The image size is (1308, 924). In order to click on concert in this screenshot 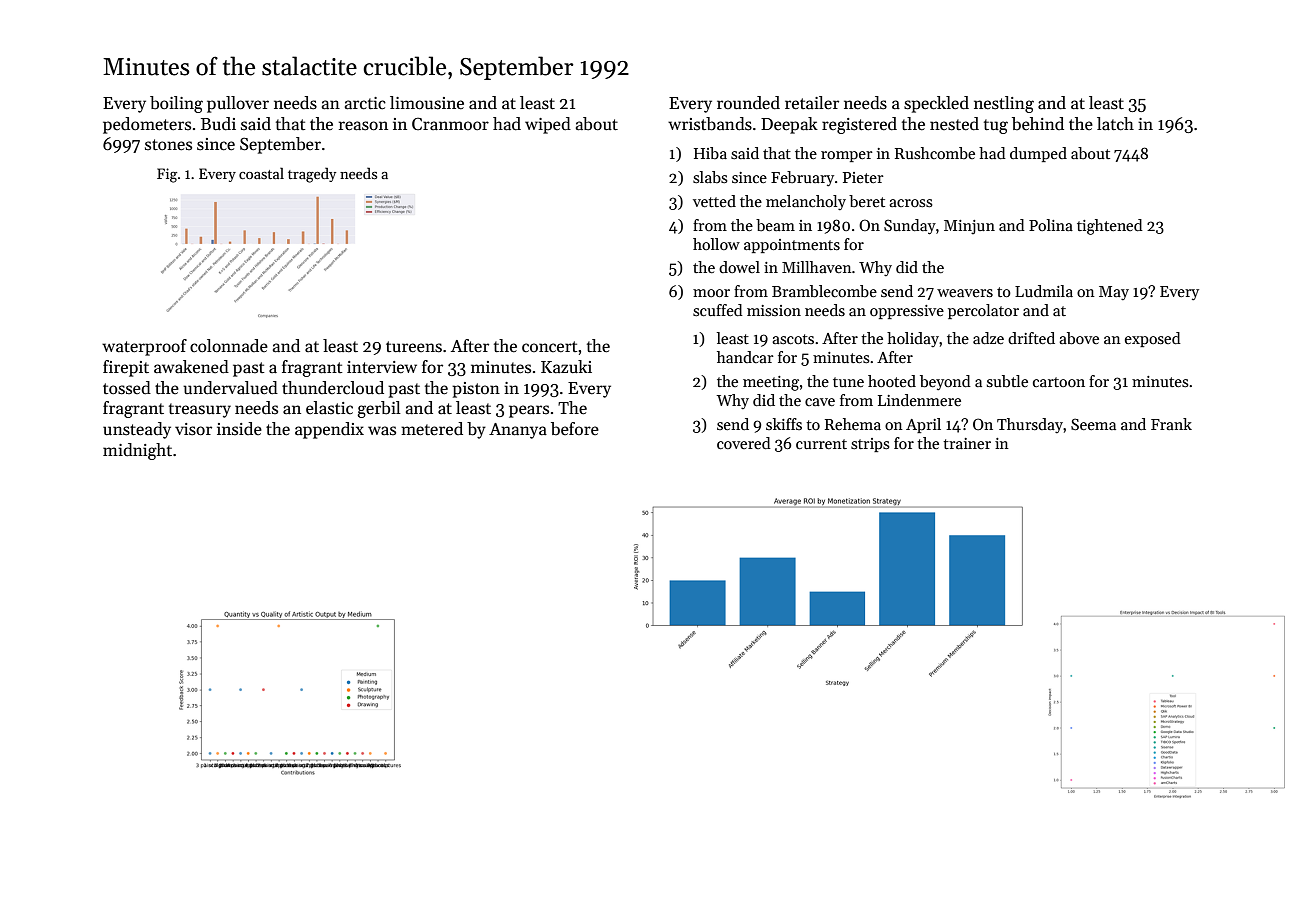, I will do `click(549, 347)`.
